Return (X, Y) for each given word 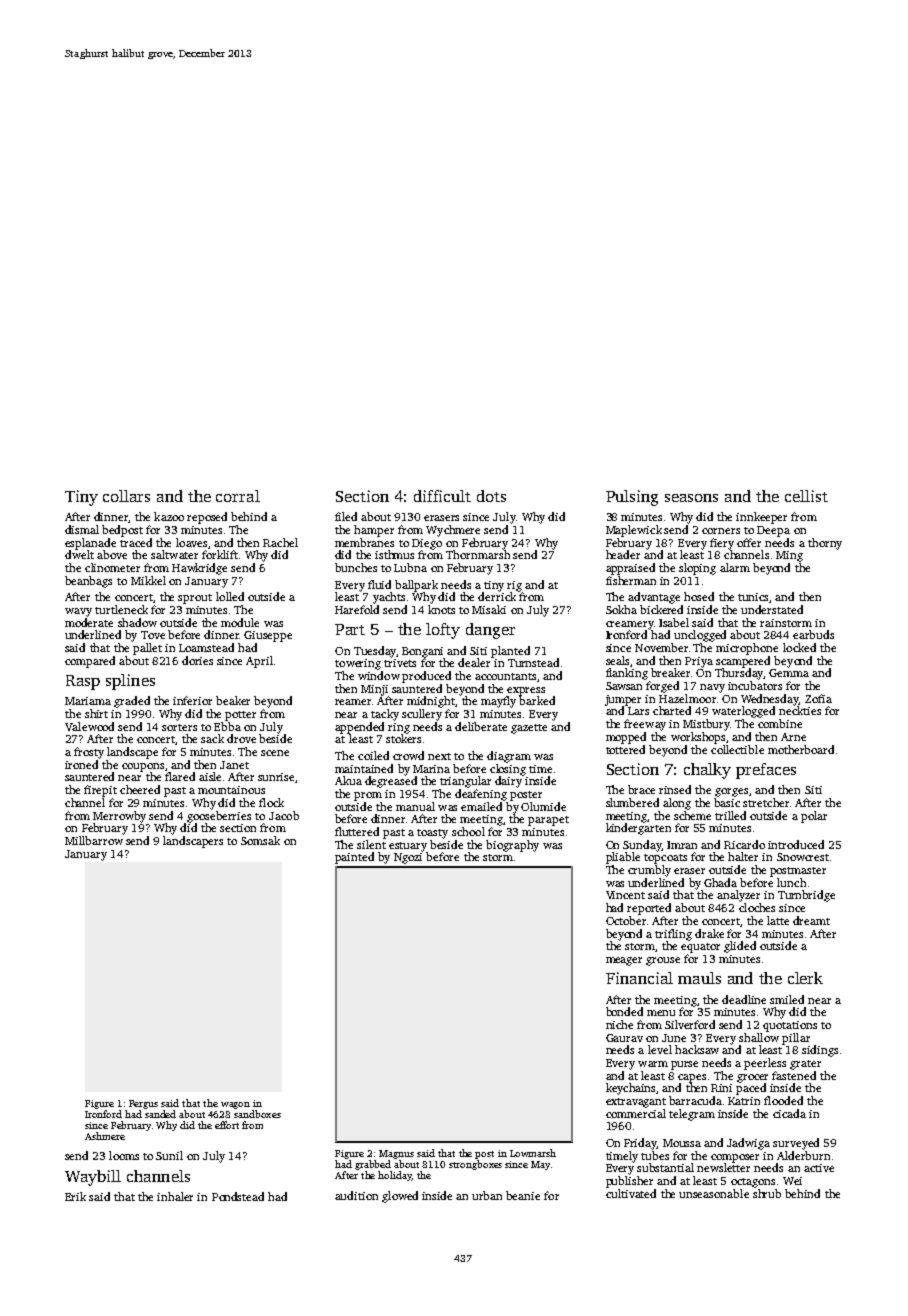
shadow (137, 622)
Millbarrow (94, 840)
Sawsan (624, 686)
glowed (400, 1197)
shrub (767, 1193)
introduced (796, 844)
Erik (75, 1196)
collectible (737, 749)
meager (624, 961)
